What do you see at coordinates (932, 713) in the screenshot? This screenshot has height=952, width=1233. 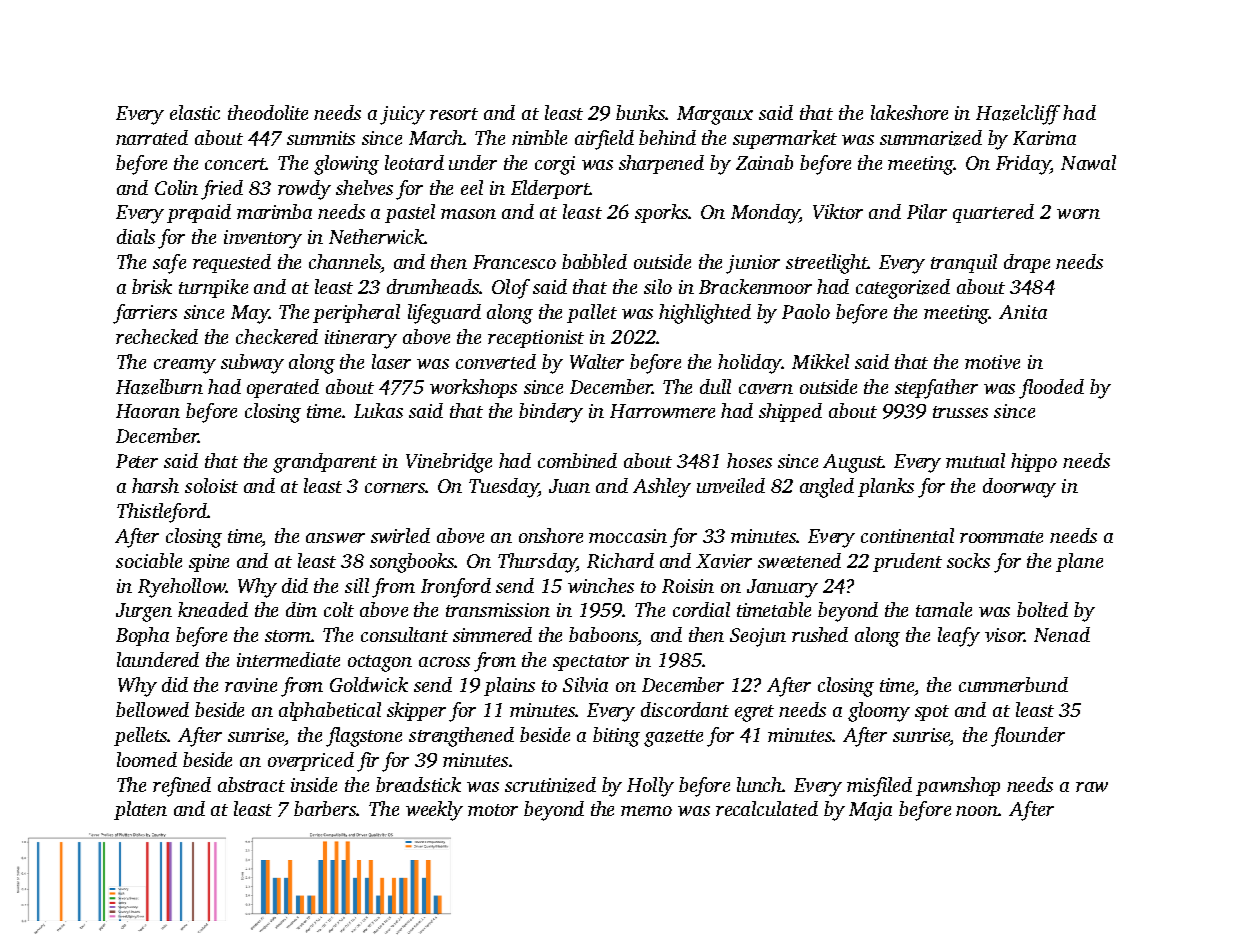 I see `spot` at bounding box center [932, 713].
